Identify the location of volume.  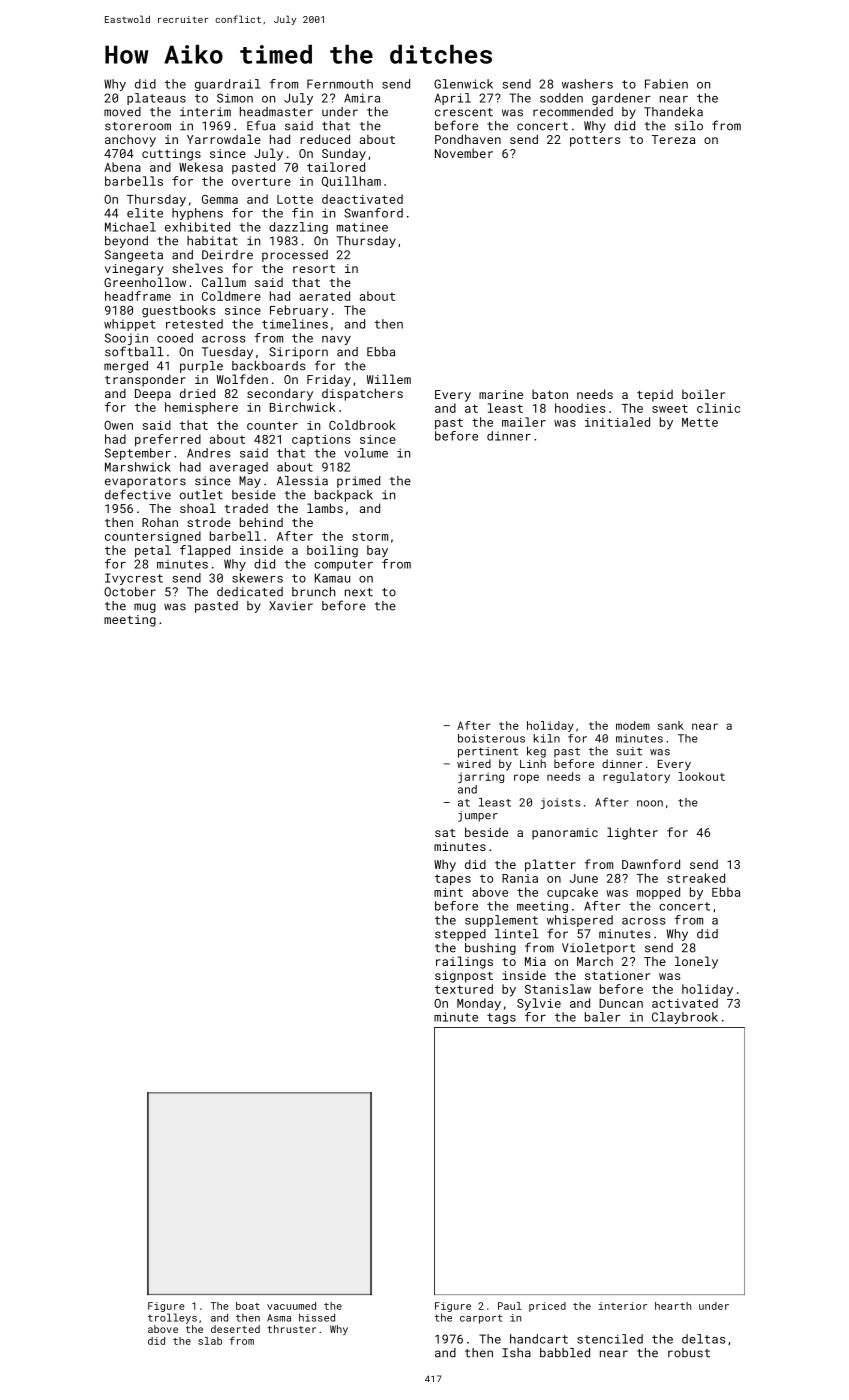
(366, 453).
